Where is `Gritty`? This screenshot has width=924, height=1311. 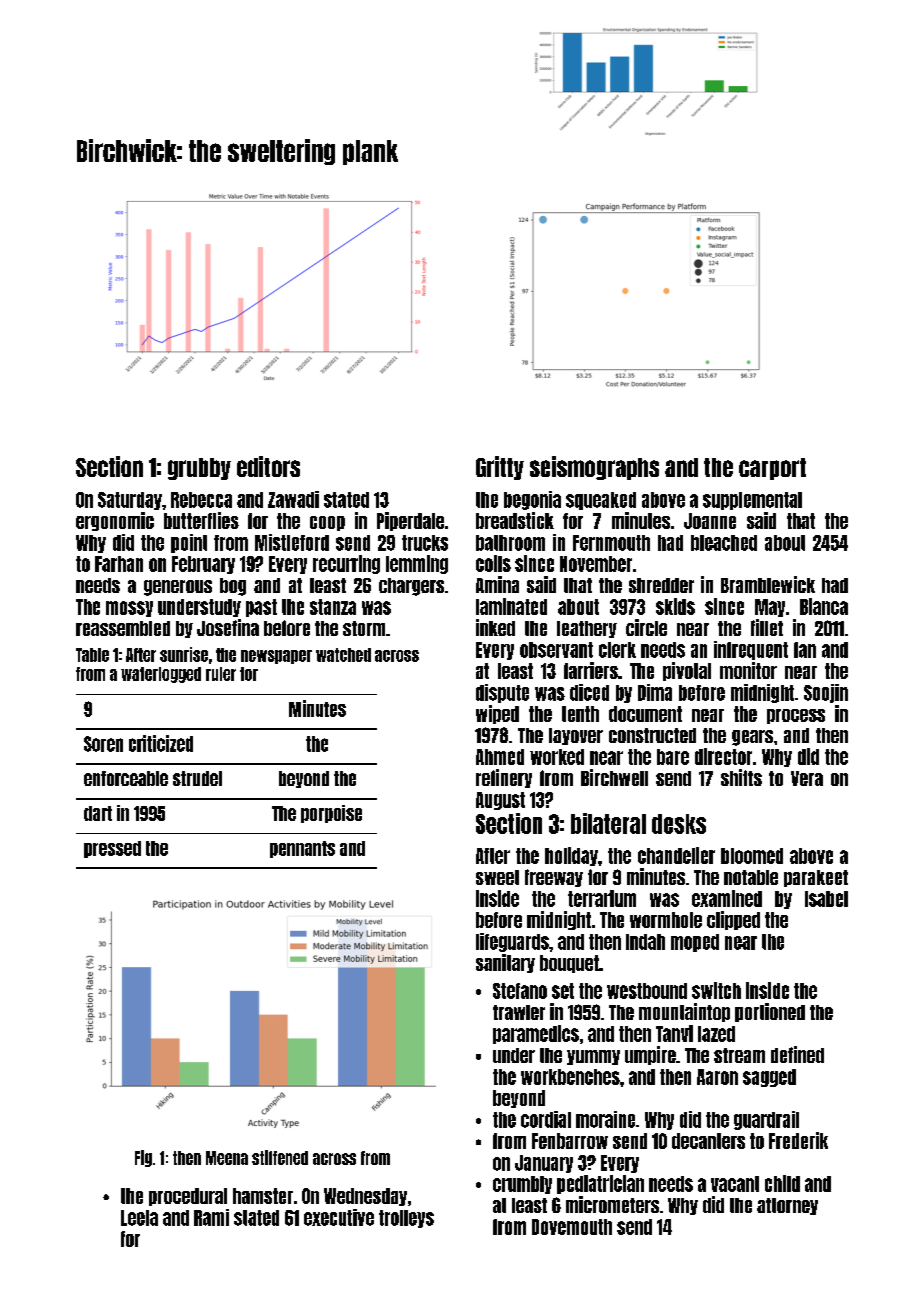 Gritty is located at coordinates (500, 468).
